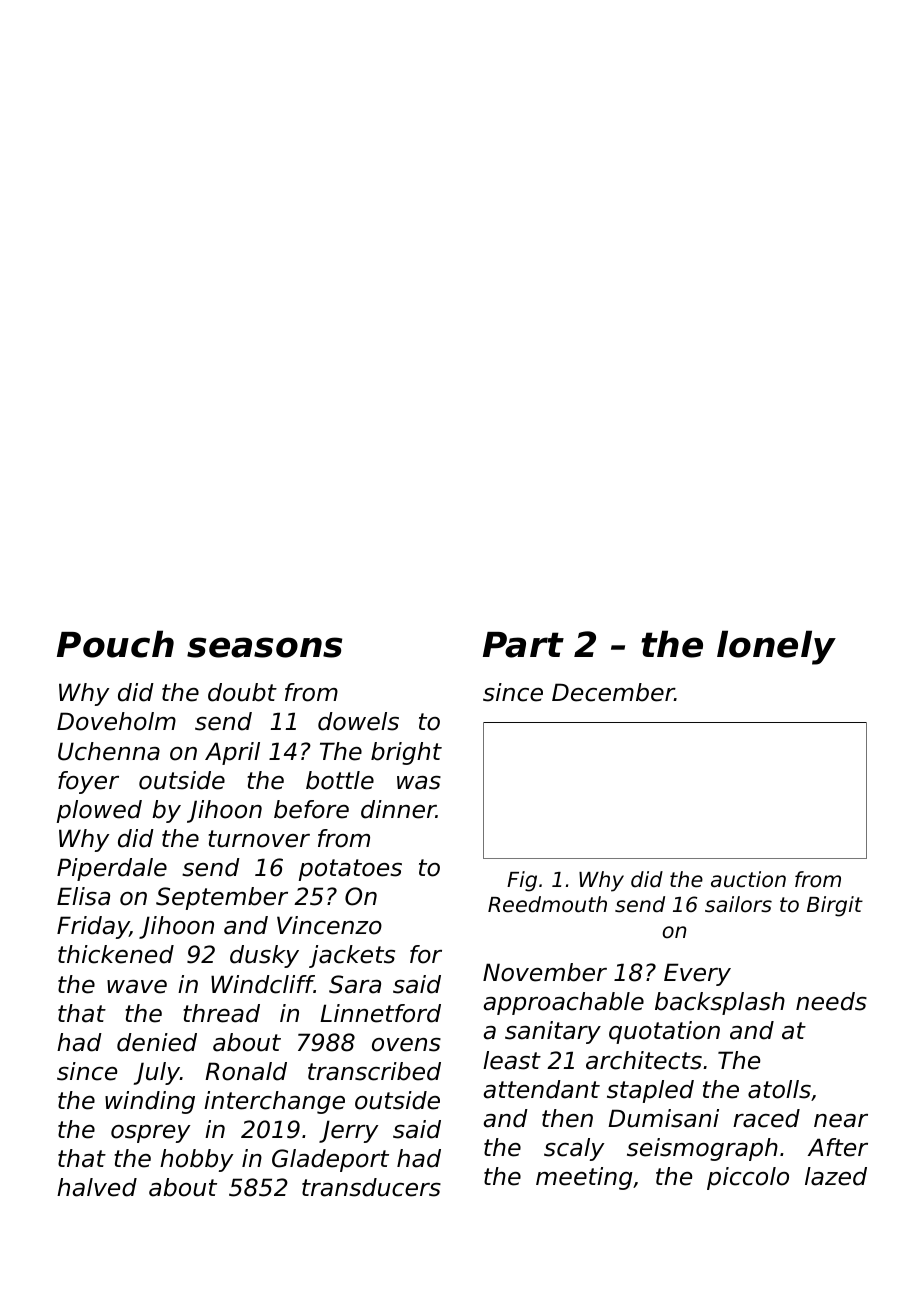 The image size is (924, 1311). What do you see at coordinates (115, 644) in the screenshot?
I see `Pouch` at bounding box center [115, 644].
